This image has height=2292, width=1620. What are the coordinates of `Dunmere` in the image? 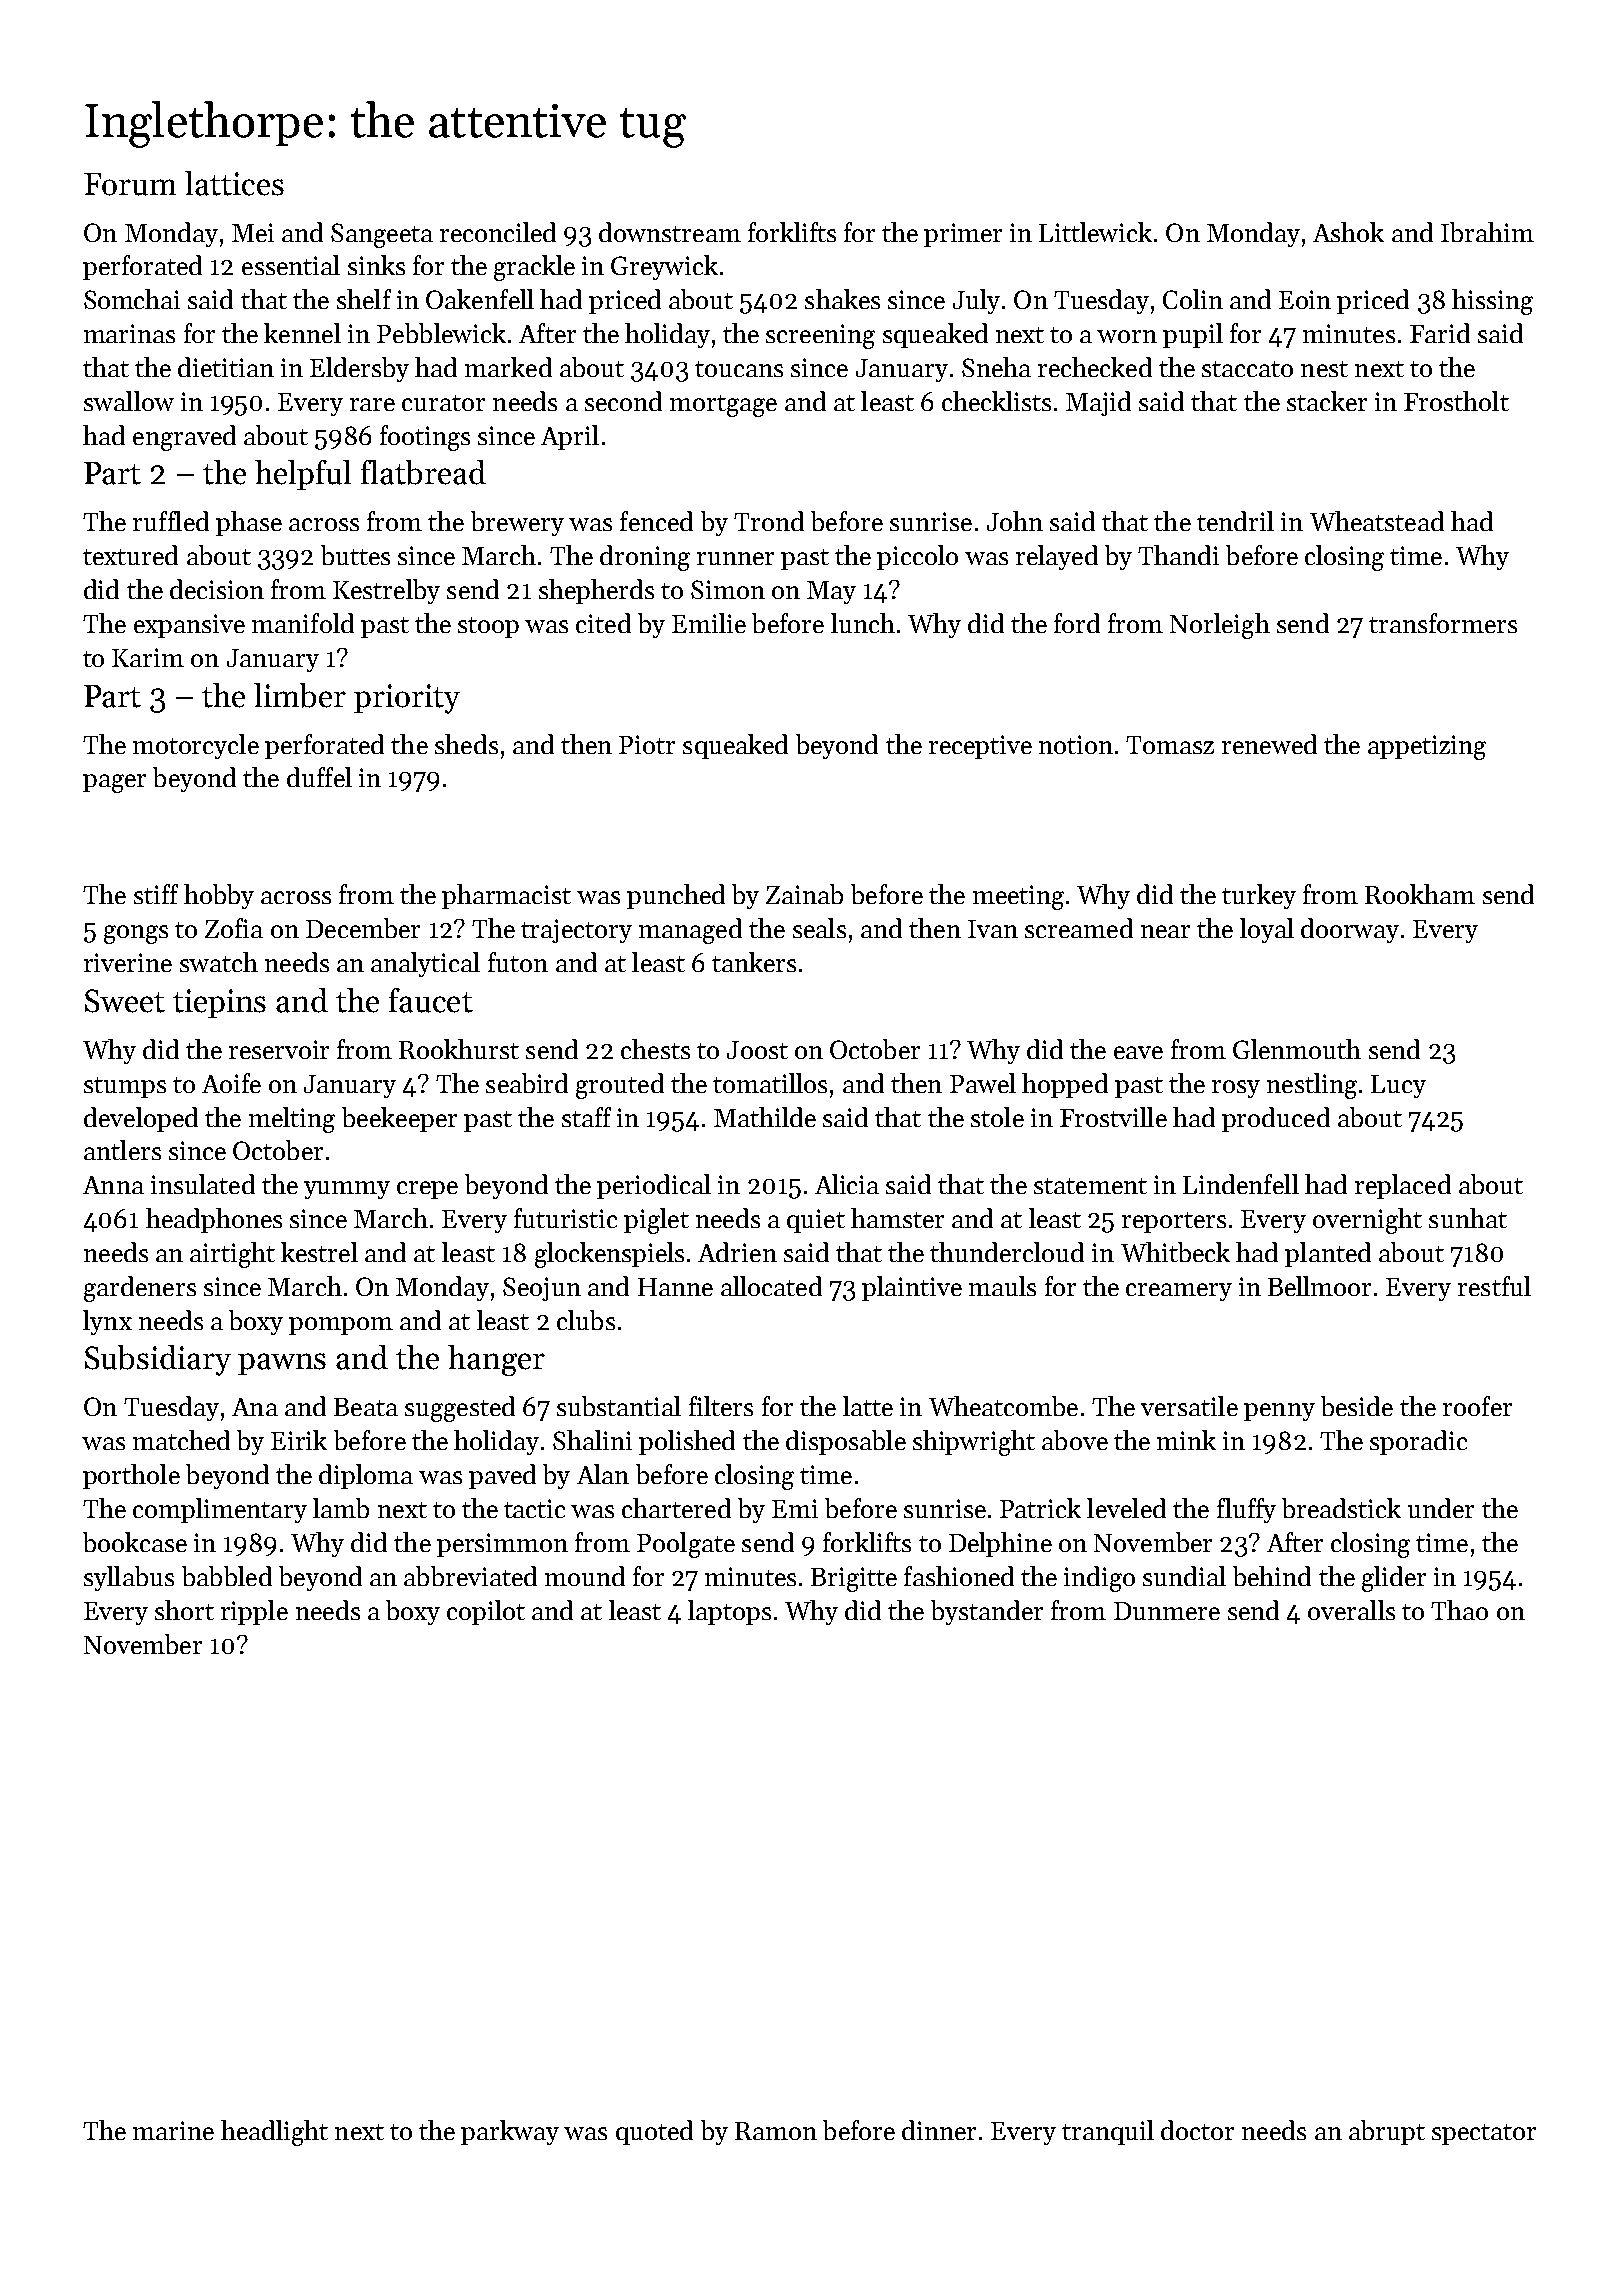 It's located at (1167, 1611).
